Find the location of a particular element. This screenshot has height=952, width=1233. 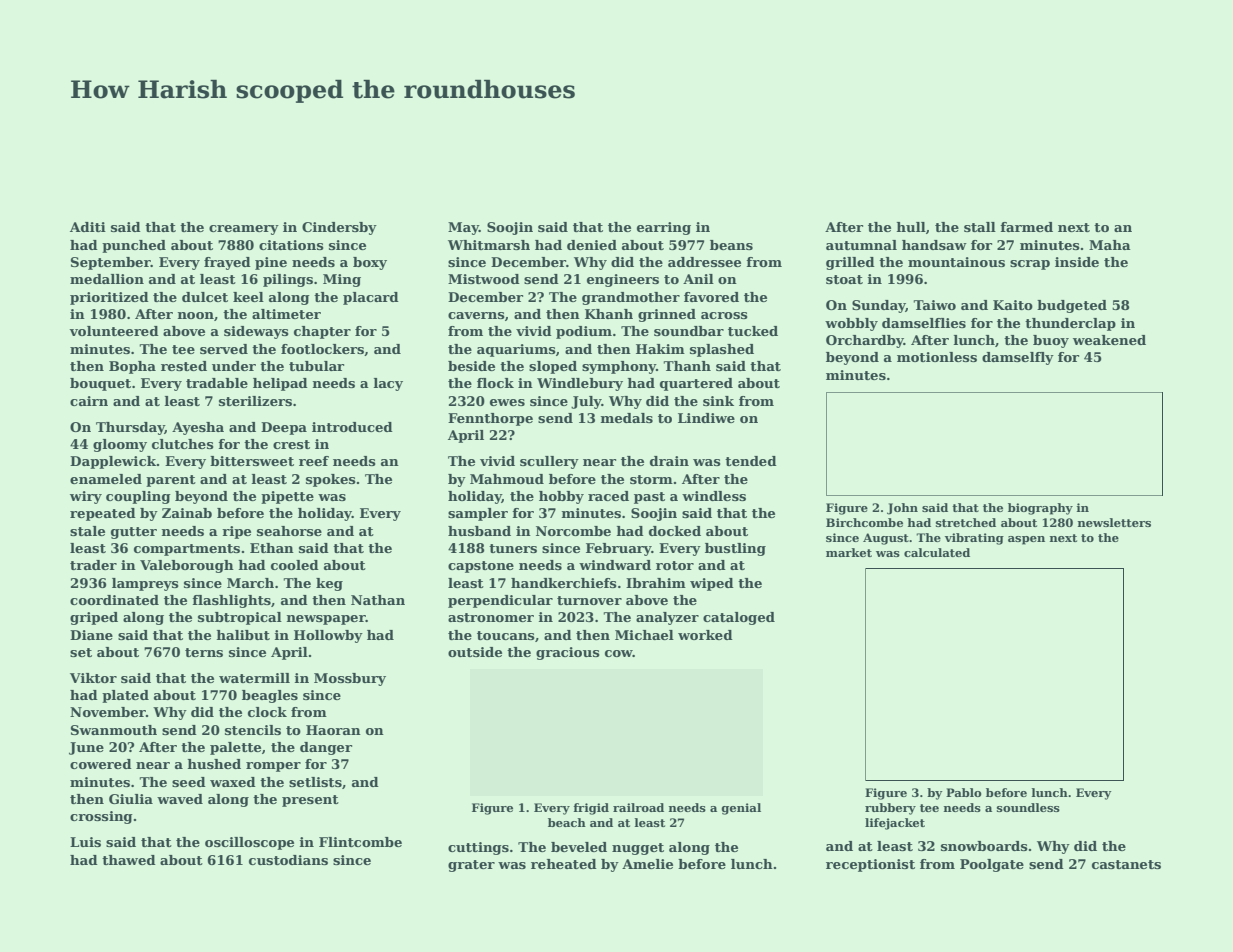

railroad is located at coordinates (638, 807).
